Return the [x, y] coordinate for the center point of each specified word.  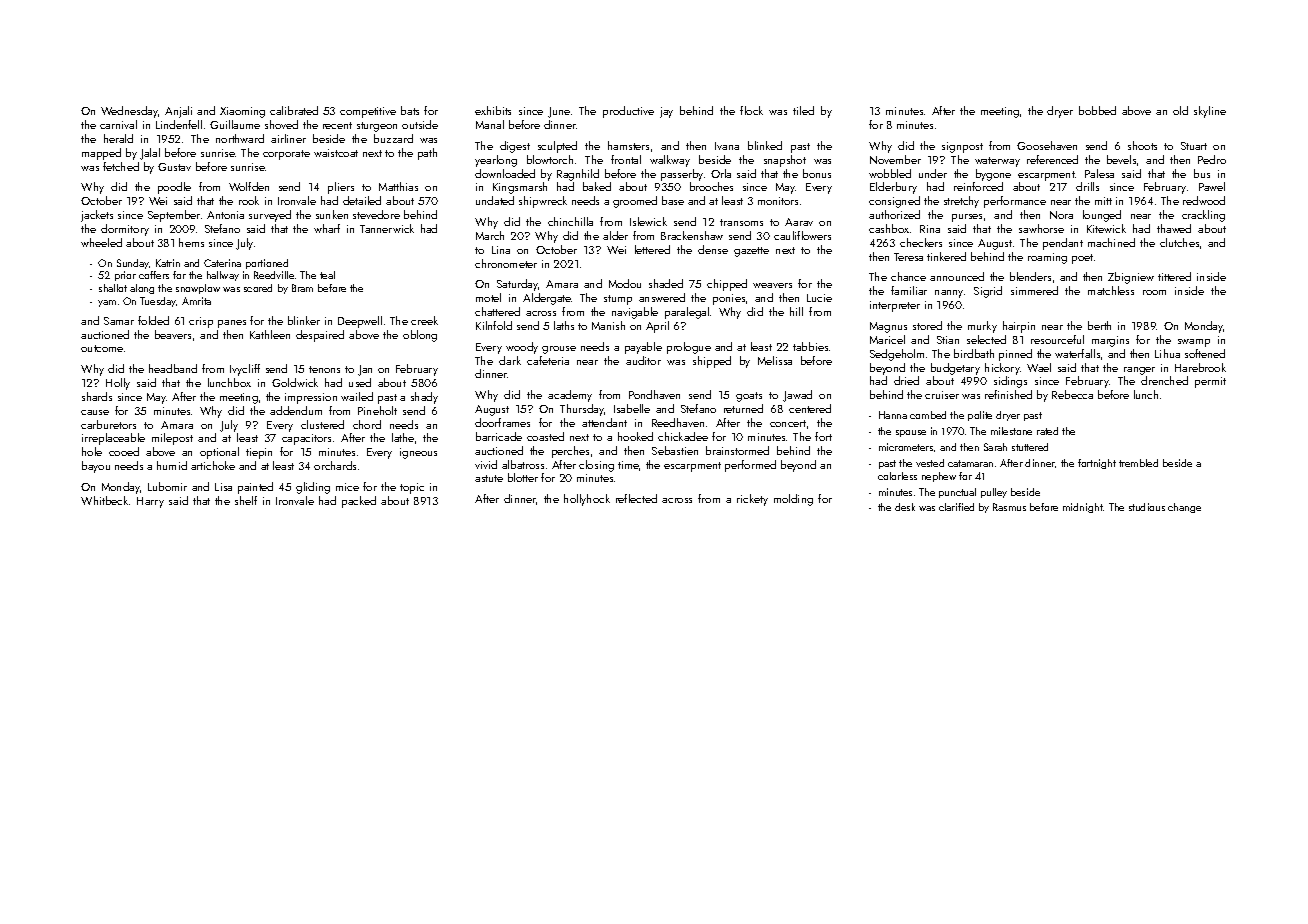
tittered [1174, 276]
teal [327, 275]
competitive [368, 112]
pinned [1015, 355]
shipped [712, 362]
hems [191, 242]
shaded [666, 283]
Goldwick [295, 382]
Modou [625, 283]
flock [751, 110]
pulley [994, 493]
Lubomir [167, 486]
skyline [1210, 112]
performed [750, 466]
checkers [921, 242]
